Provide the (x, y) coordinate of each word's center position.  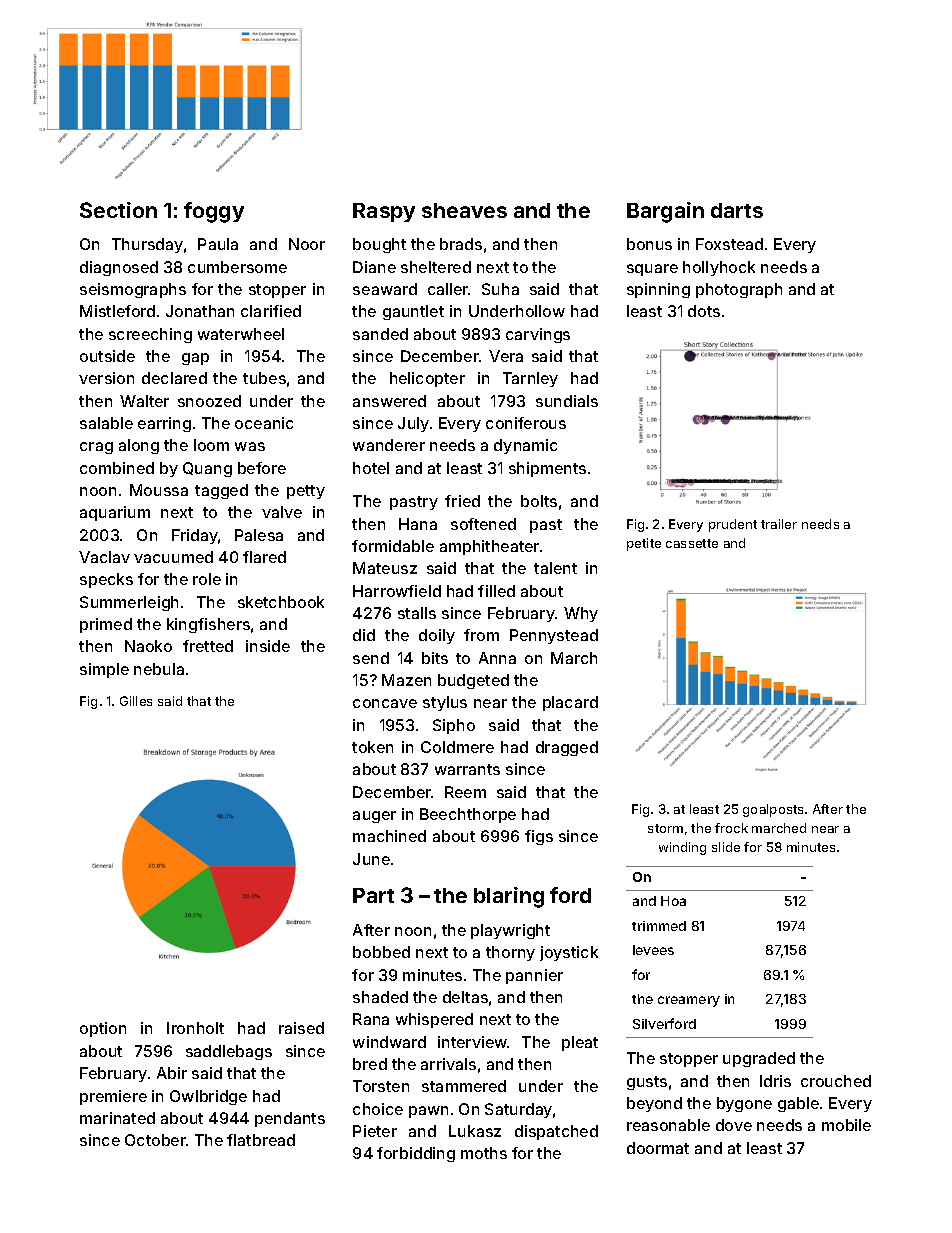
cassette (692, 543)
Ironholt (195, 1028)
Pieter (375, 1131)
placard (570, 703)
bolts (539, 501)
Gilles (136, 701)
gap (195, 359)
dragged (567, 748)
